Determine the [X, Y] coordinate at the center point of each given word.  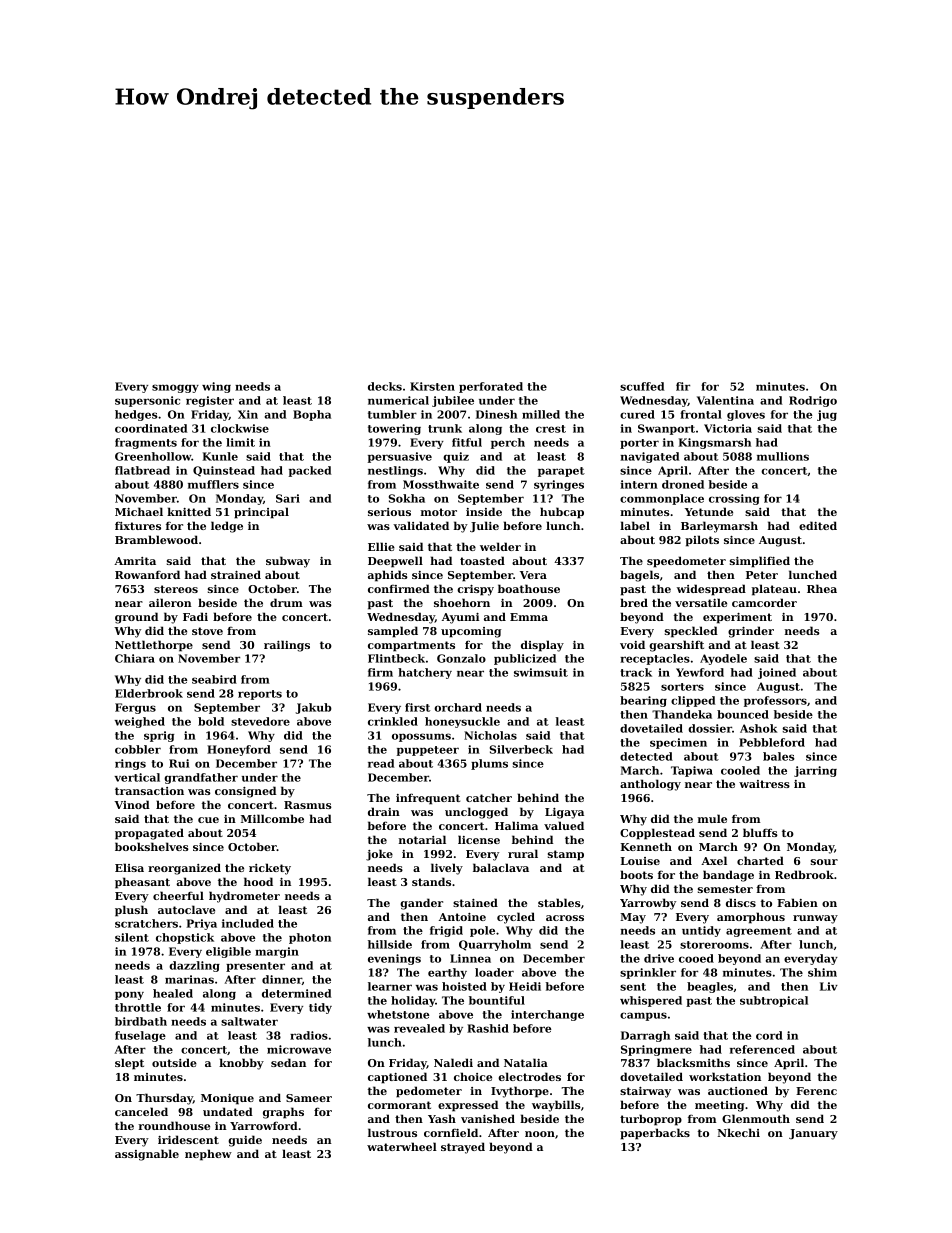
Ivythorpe [520, 1092]
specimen [678, 743]
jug [827, 415]
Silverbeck [521, 749]
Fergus [135, 708]
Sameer [309, 1098]
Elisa [129, 867]
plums [489, 764]
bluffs [760, 832]
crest [551, 429]
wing [216, 387]
